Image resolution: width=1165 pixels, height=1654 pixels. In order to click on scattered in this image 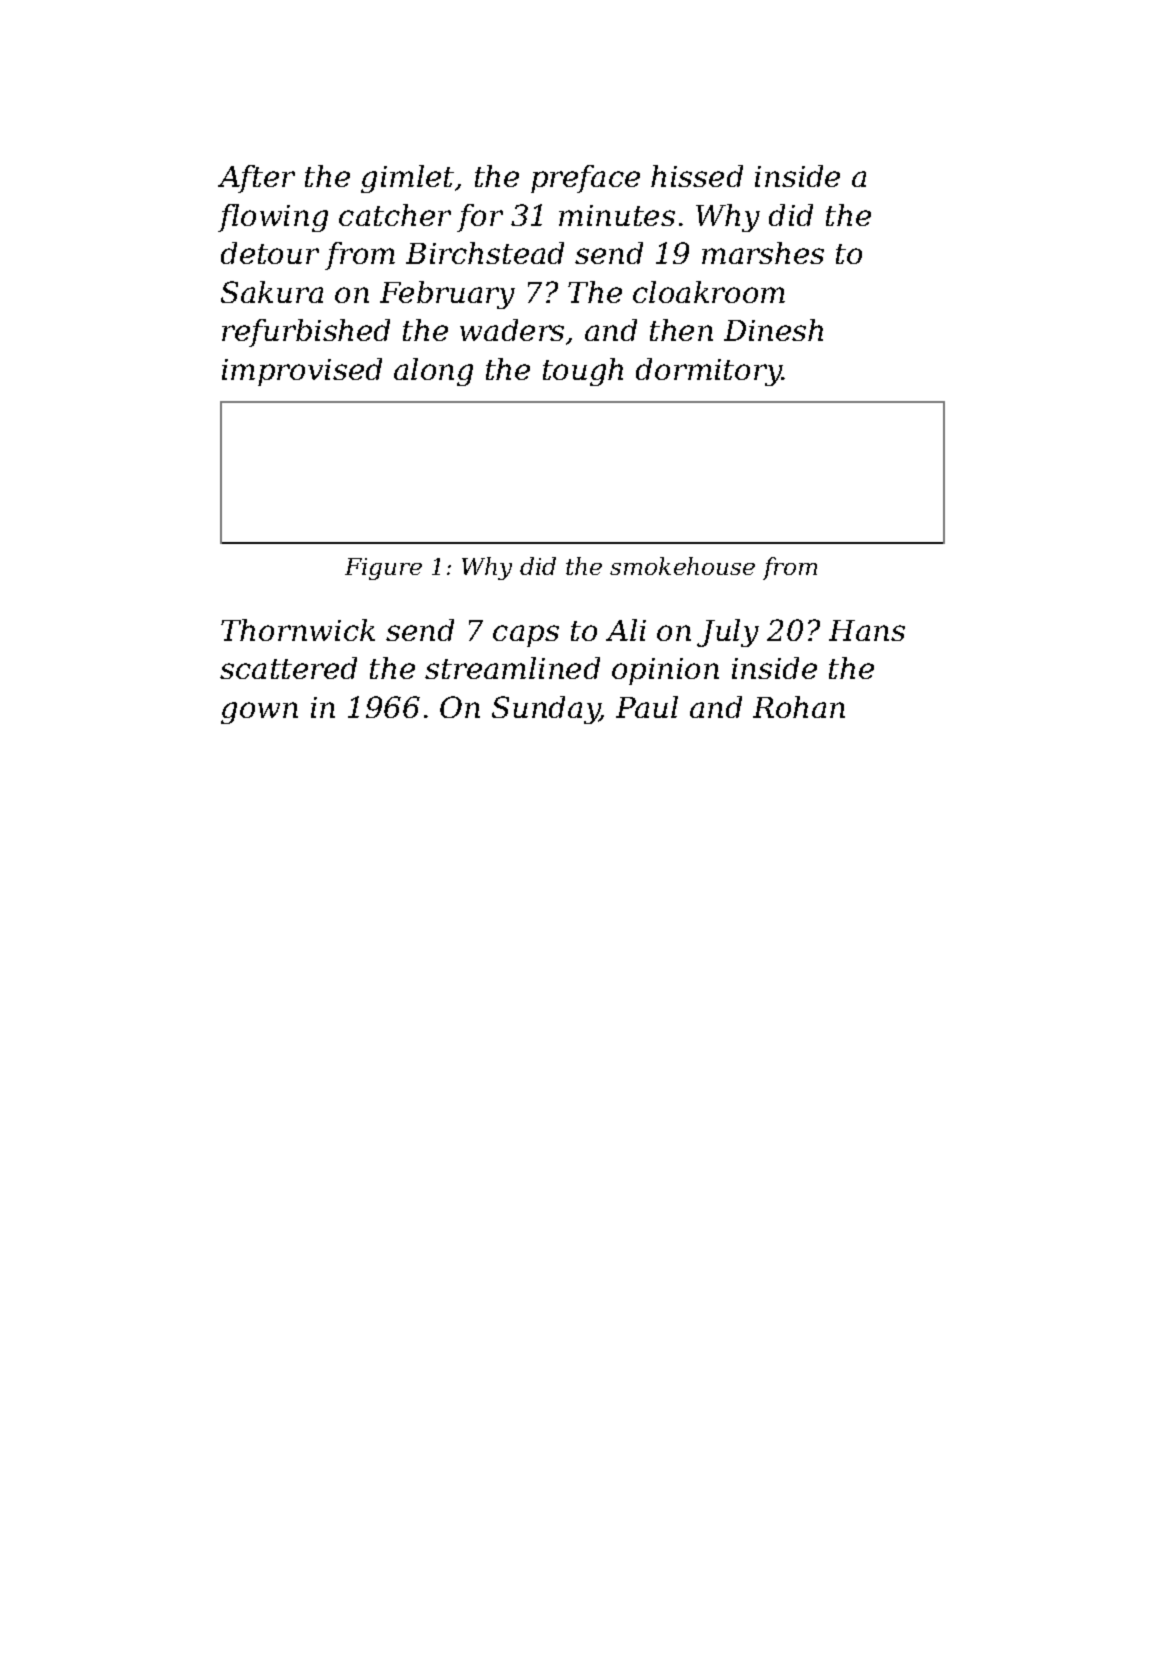, I will do `click(288, 668)`.
